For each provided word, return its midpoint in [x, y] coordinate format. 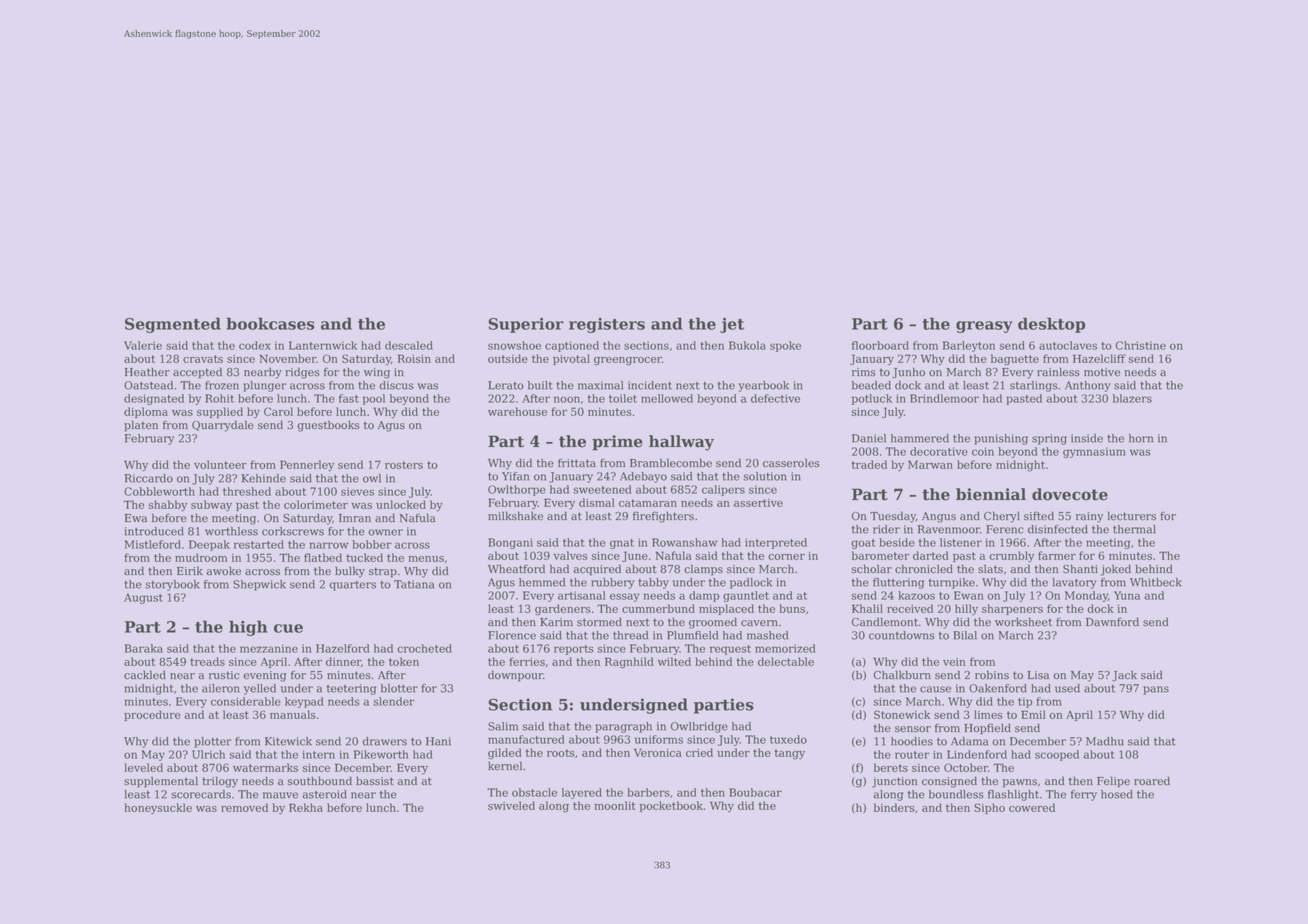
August [143, 598]
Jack [1124, 676]
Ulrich [208, 754]
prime [617, 443]
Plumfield [692, 635]
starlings [1034, 386]
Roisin [414, 358]
